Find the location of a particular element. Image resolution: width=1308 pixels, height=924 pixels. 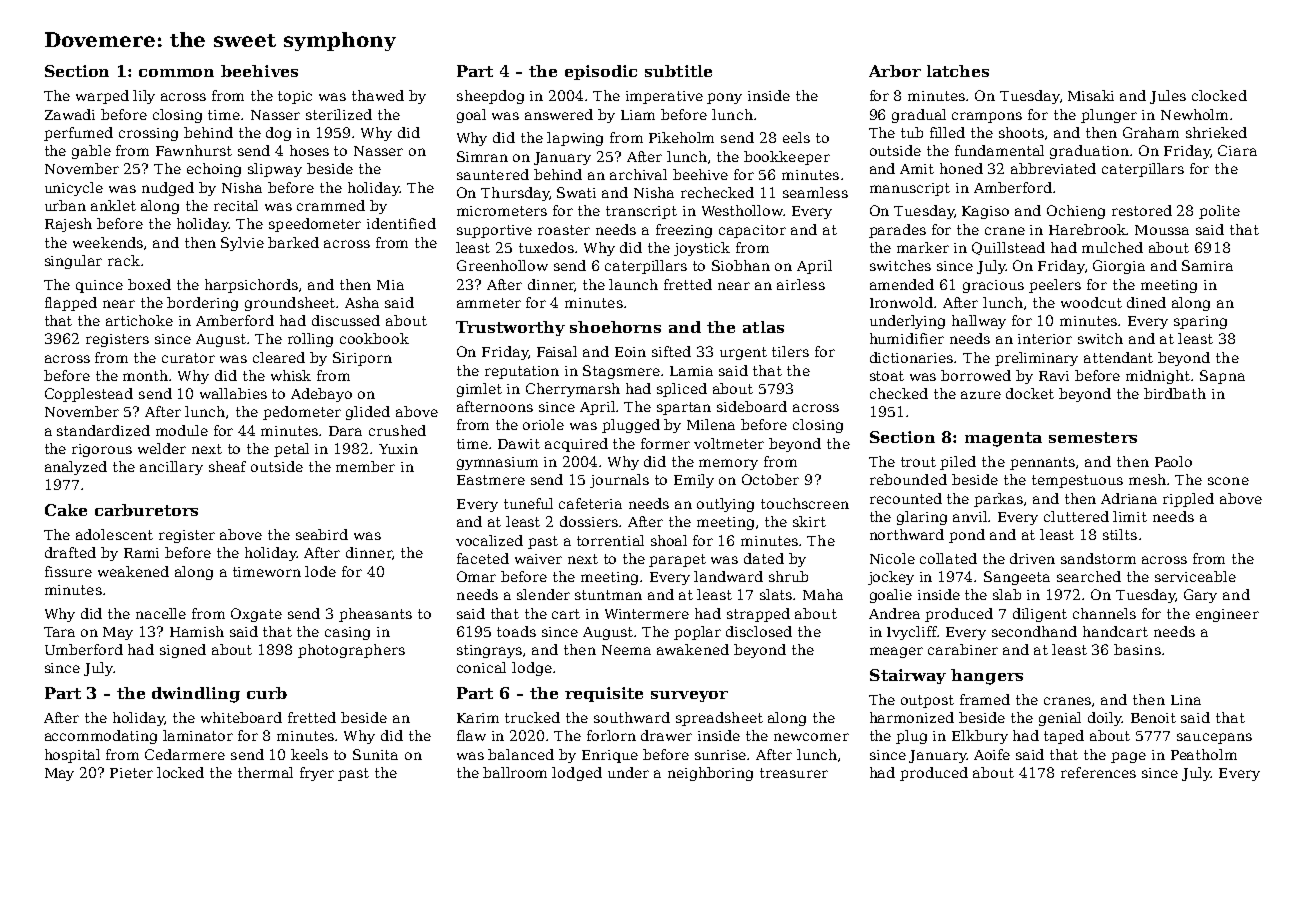

taped is located at coordinates (1064, 737).
